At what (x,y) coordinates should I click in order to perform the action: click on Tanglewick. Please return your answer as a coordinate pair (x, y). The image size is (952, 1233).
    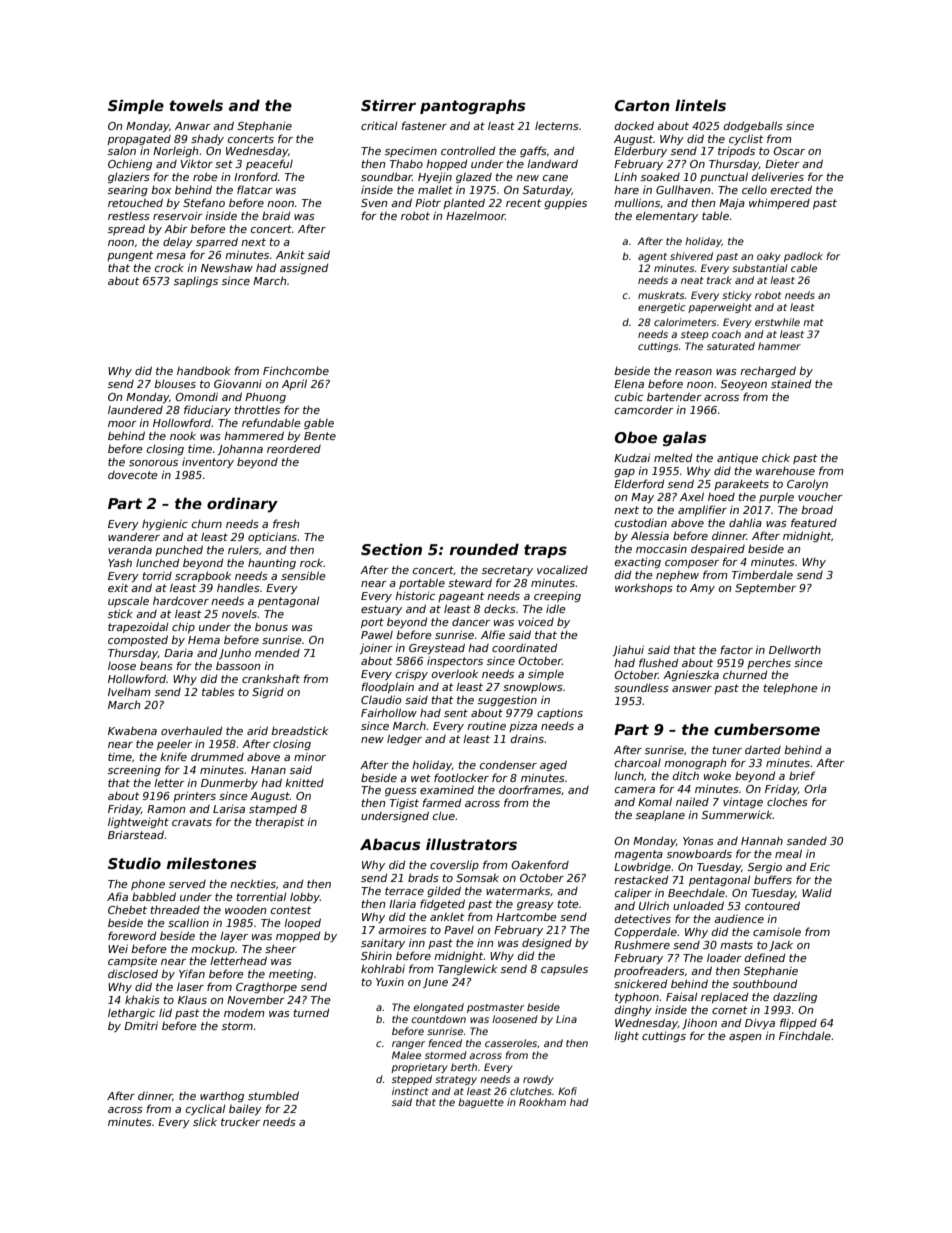
    Looking at the image, I should click on (467, 969).
